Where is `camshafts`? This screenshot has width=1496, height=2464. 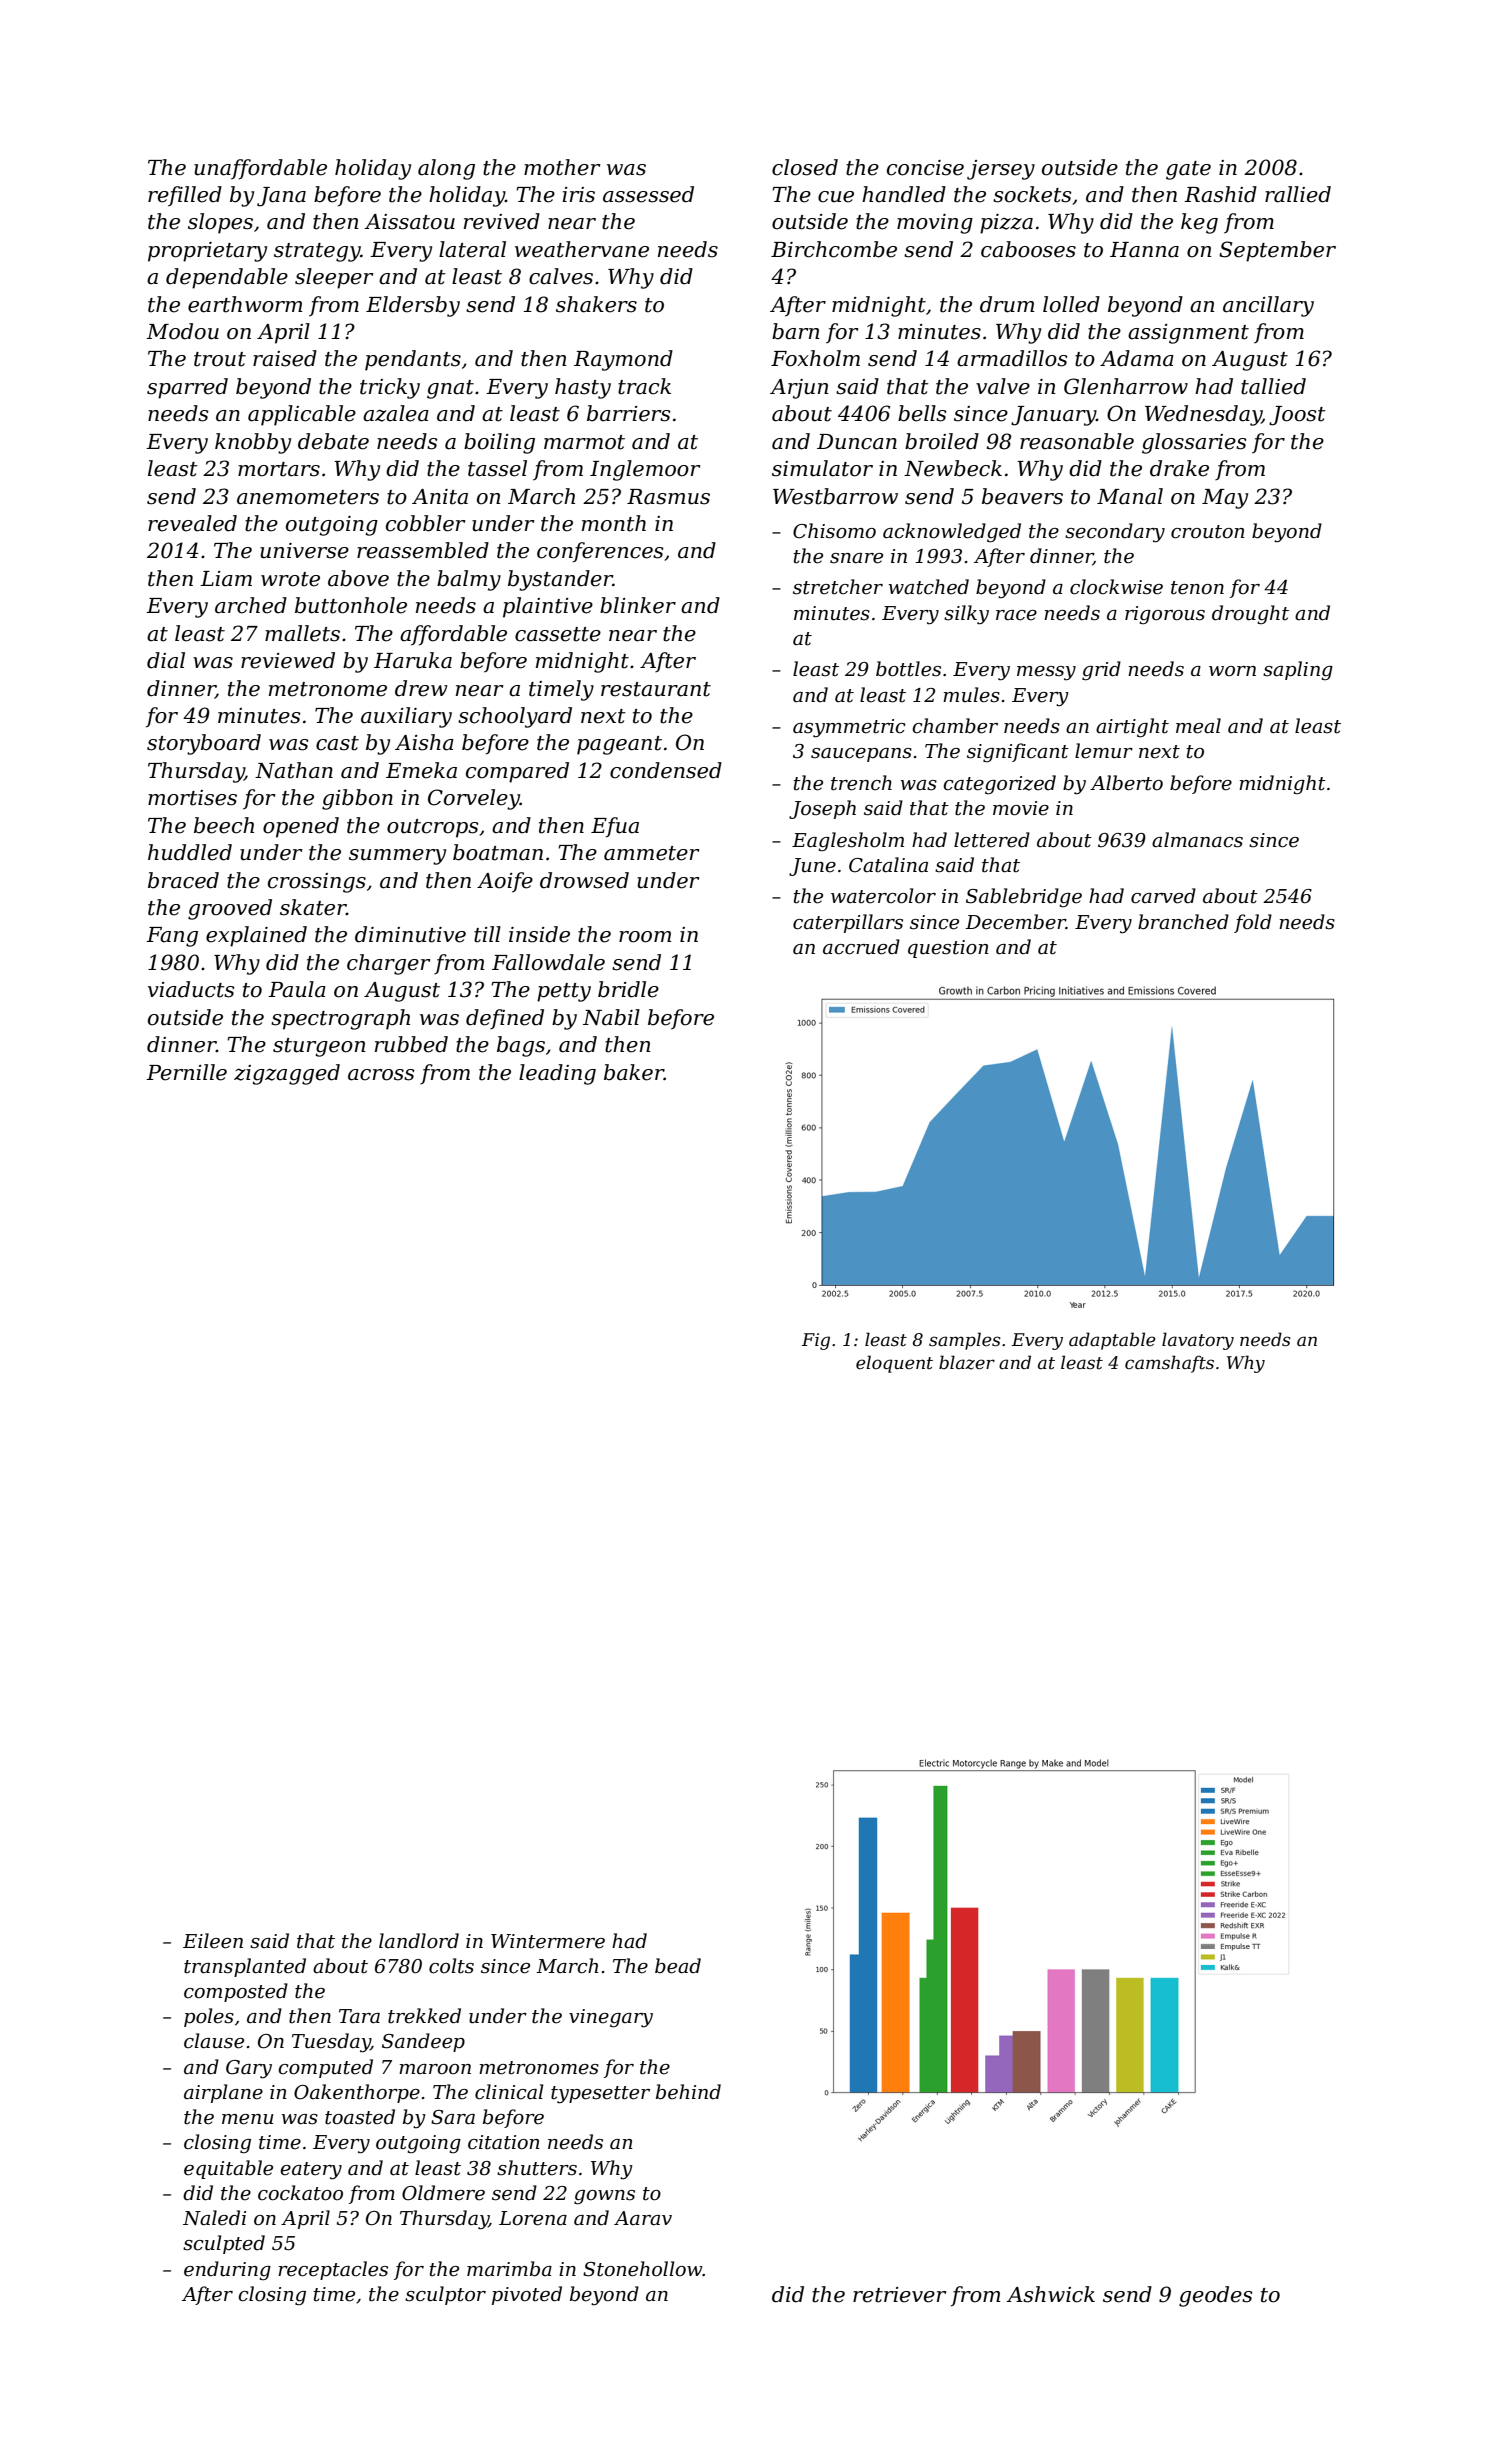
camshafts is located at coordinates (1169, 1364).
